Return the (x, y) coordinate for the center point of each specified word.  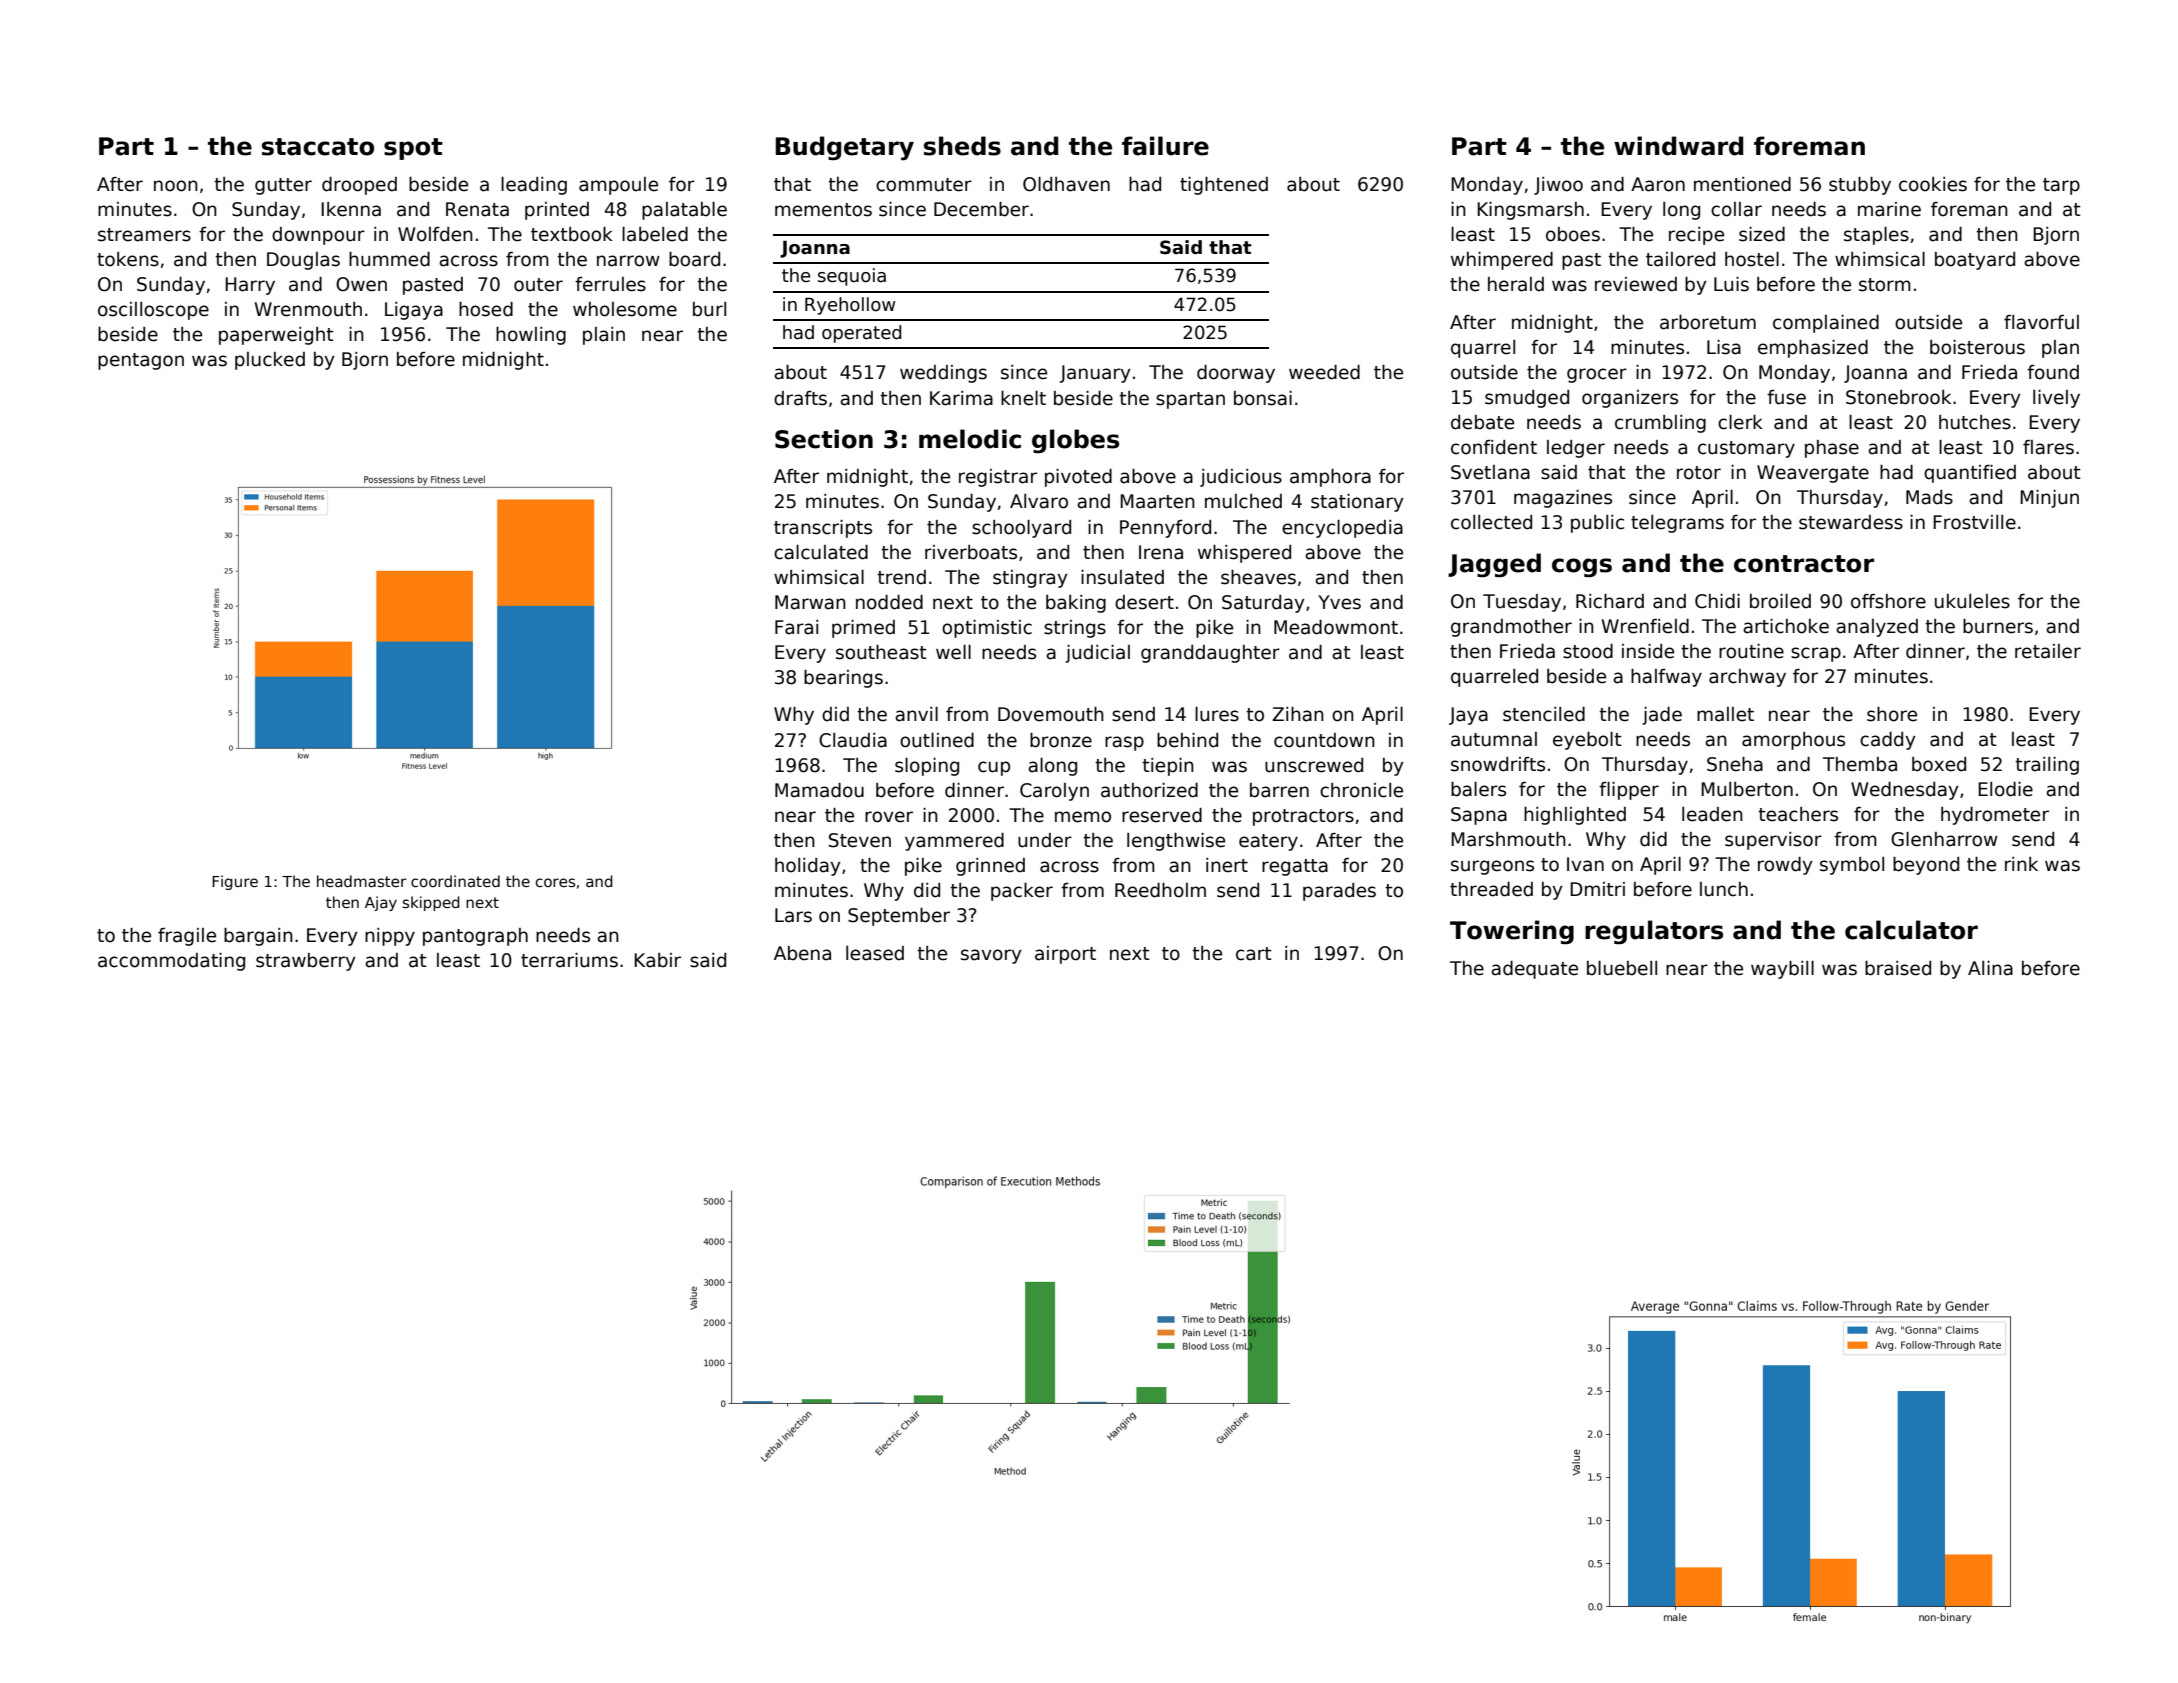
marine (1889, 209)
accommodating (171, 962)
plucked (270, 361)
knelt (1023, 398)
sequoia (852, 277)
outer (538, 285)
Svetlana (1490, 472)
